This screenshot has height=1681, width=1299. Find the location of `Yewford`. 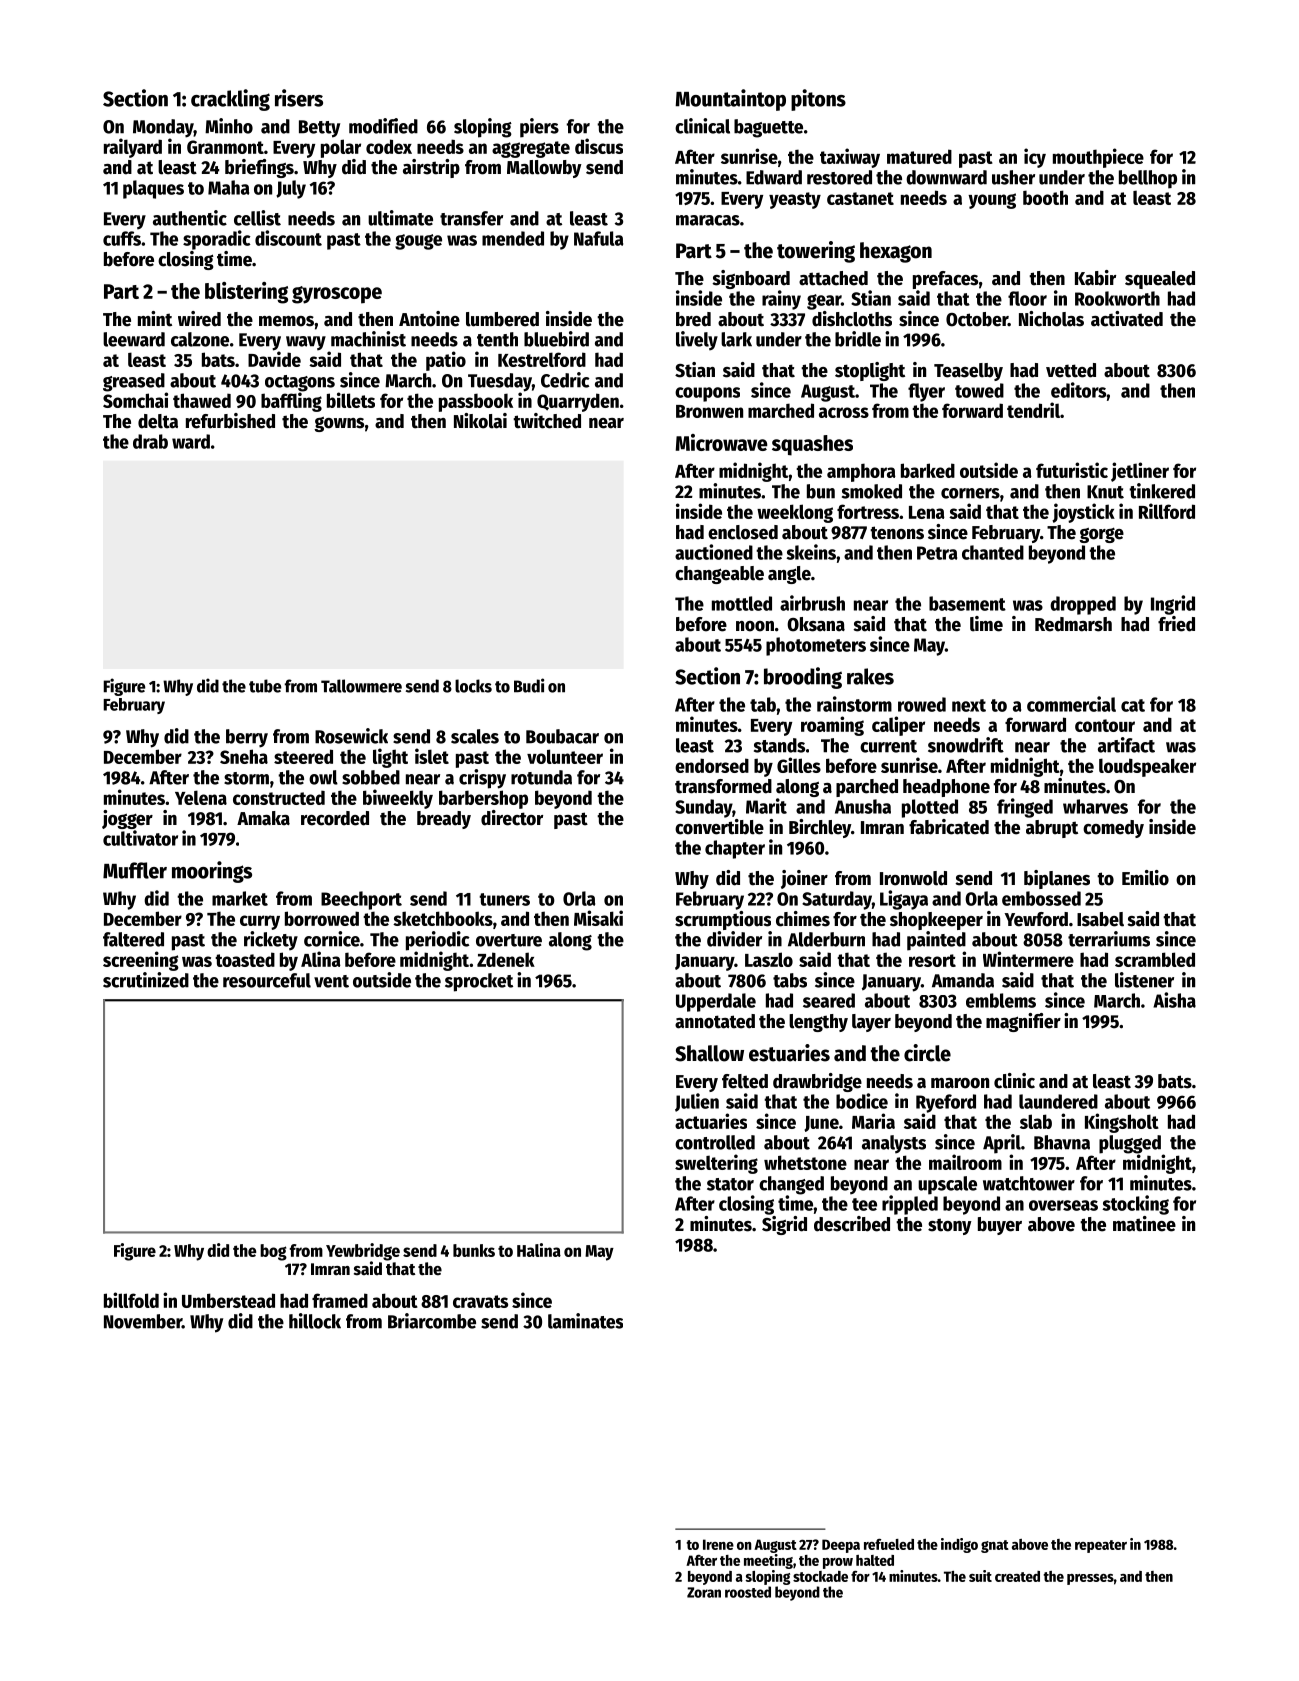

Yewford is located at coordinates (1036, 919).
